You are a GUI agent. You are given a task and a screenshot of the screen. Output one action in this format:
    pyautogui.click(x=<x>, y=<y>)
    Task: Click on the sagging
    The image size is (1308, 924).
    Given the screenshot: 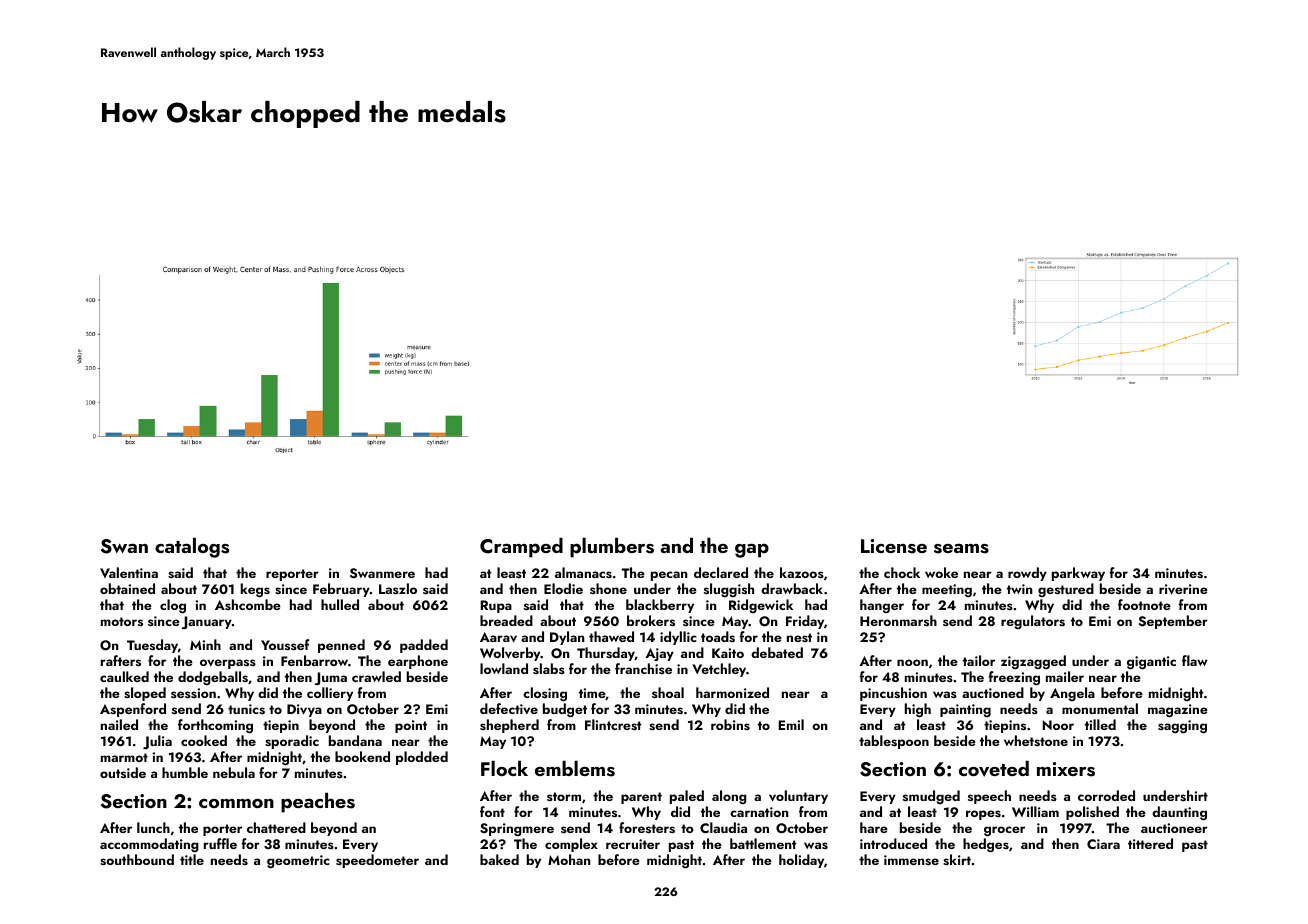 What is the action you would take?
    pyautogui.click(x=1182, y=726)
